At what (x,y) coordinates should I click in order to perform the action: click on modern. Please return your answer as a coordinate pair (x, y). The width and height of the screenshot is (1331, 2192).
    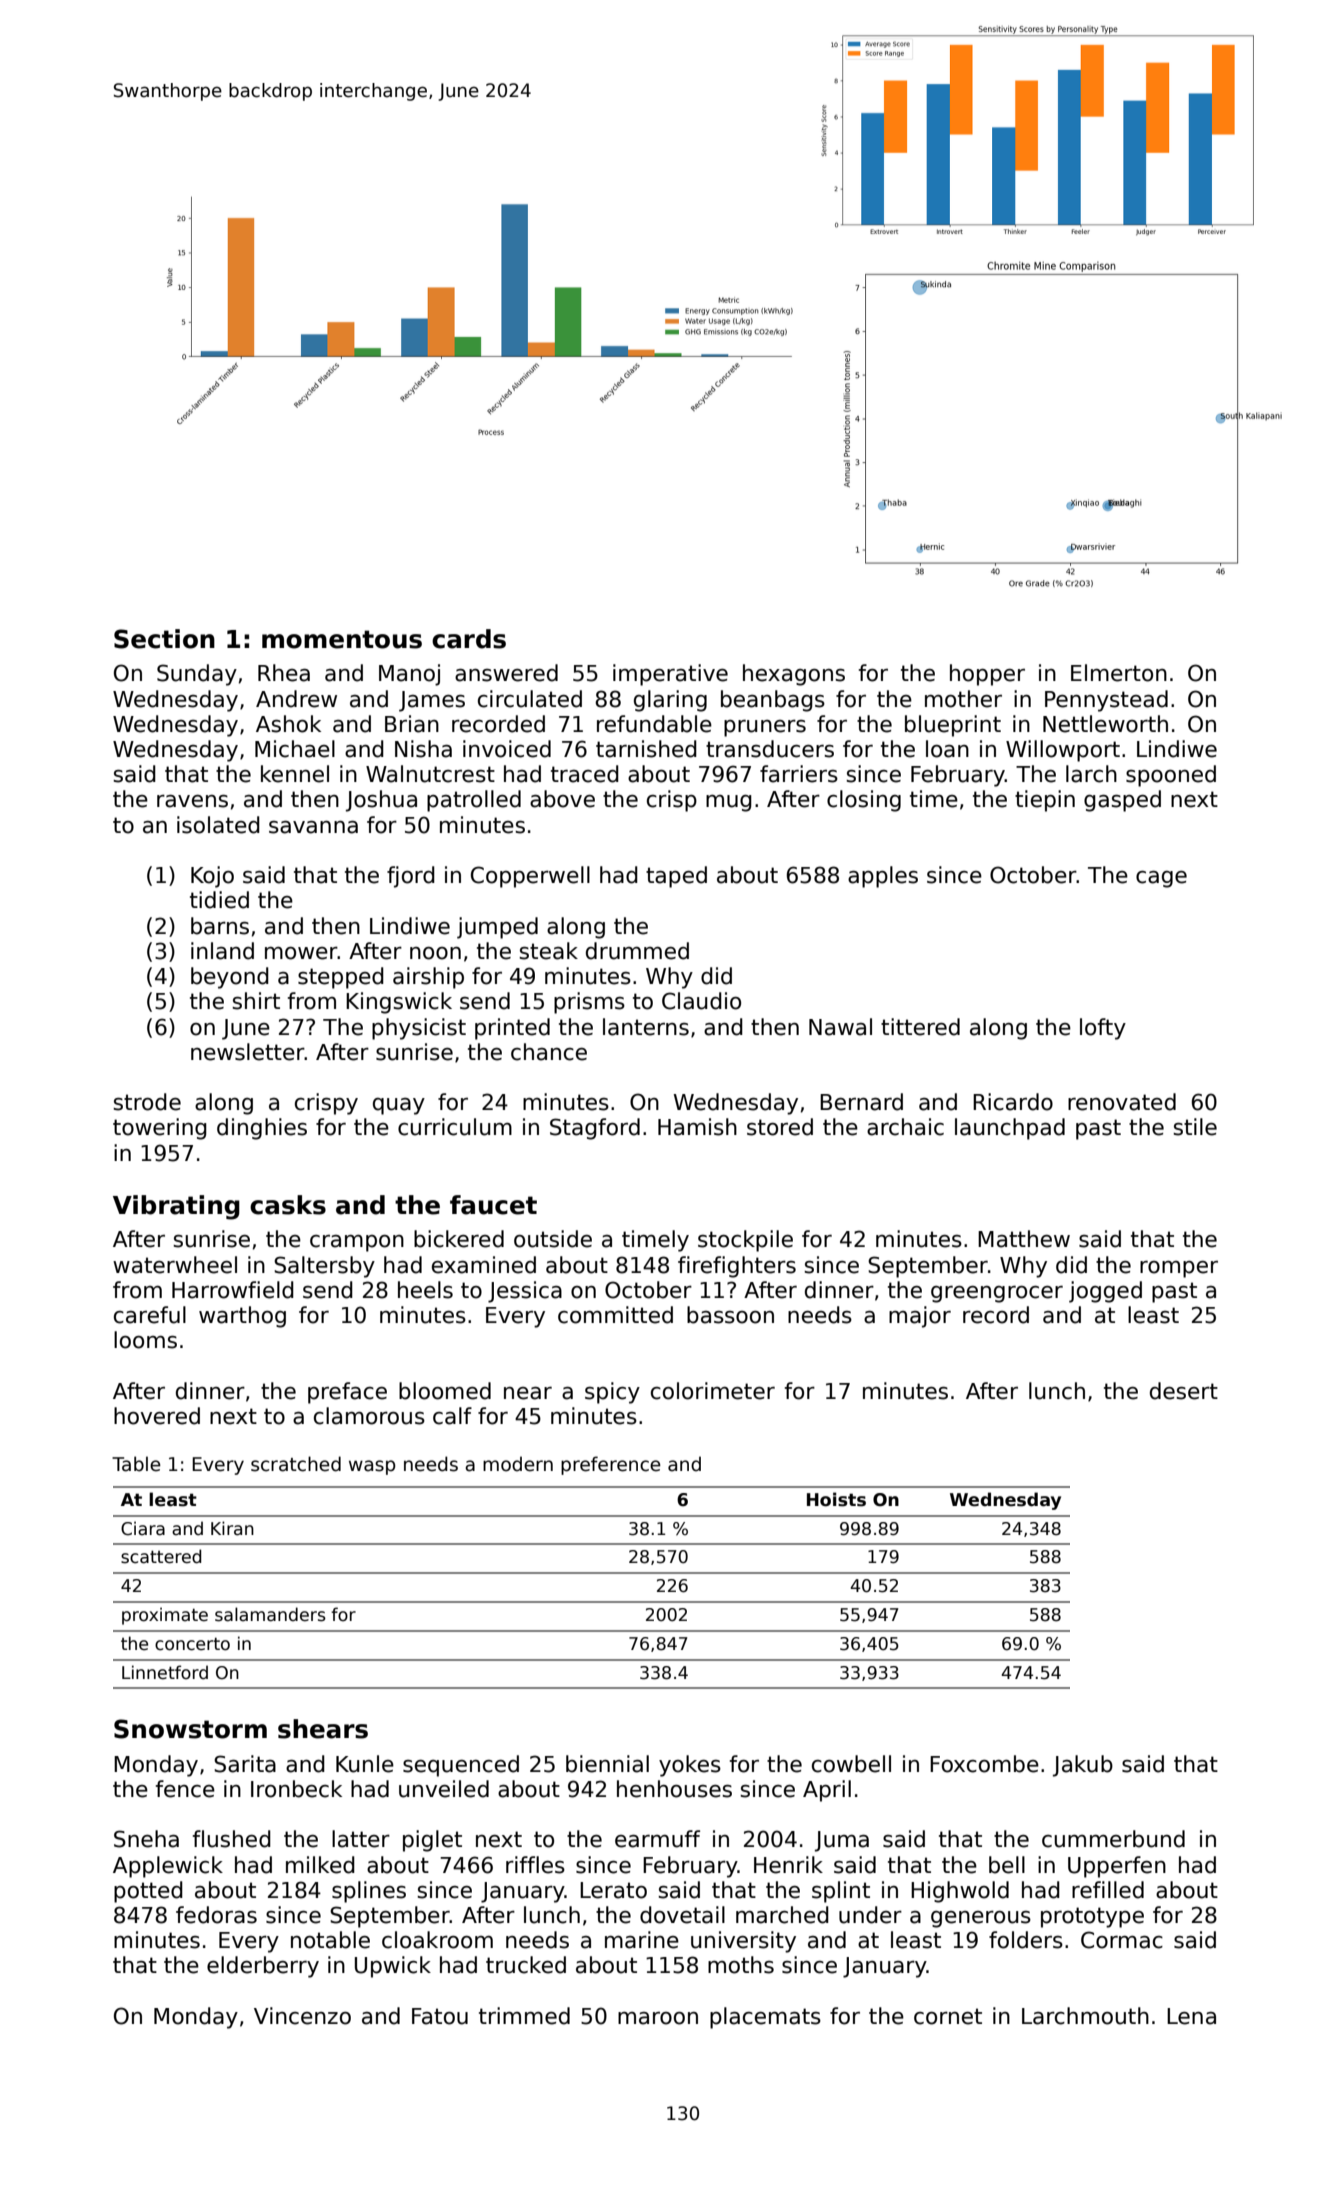
    Looking at the image, I should click on (518, 1464).
